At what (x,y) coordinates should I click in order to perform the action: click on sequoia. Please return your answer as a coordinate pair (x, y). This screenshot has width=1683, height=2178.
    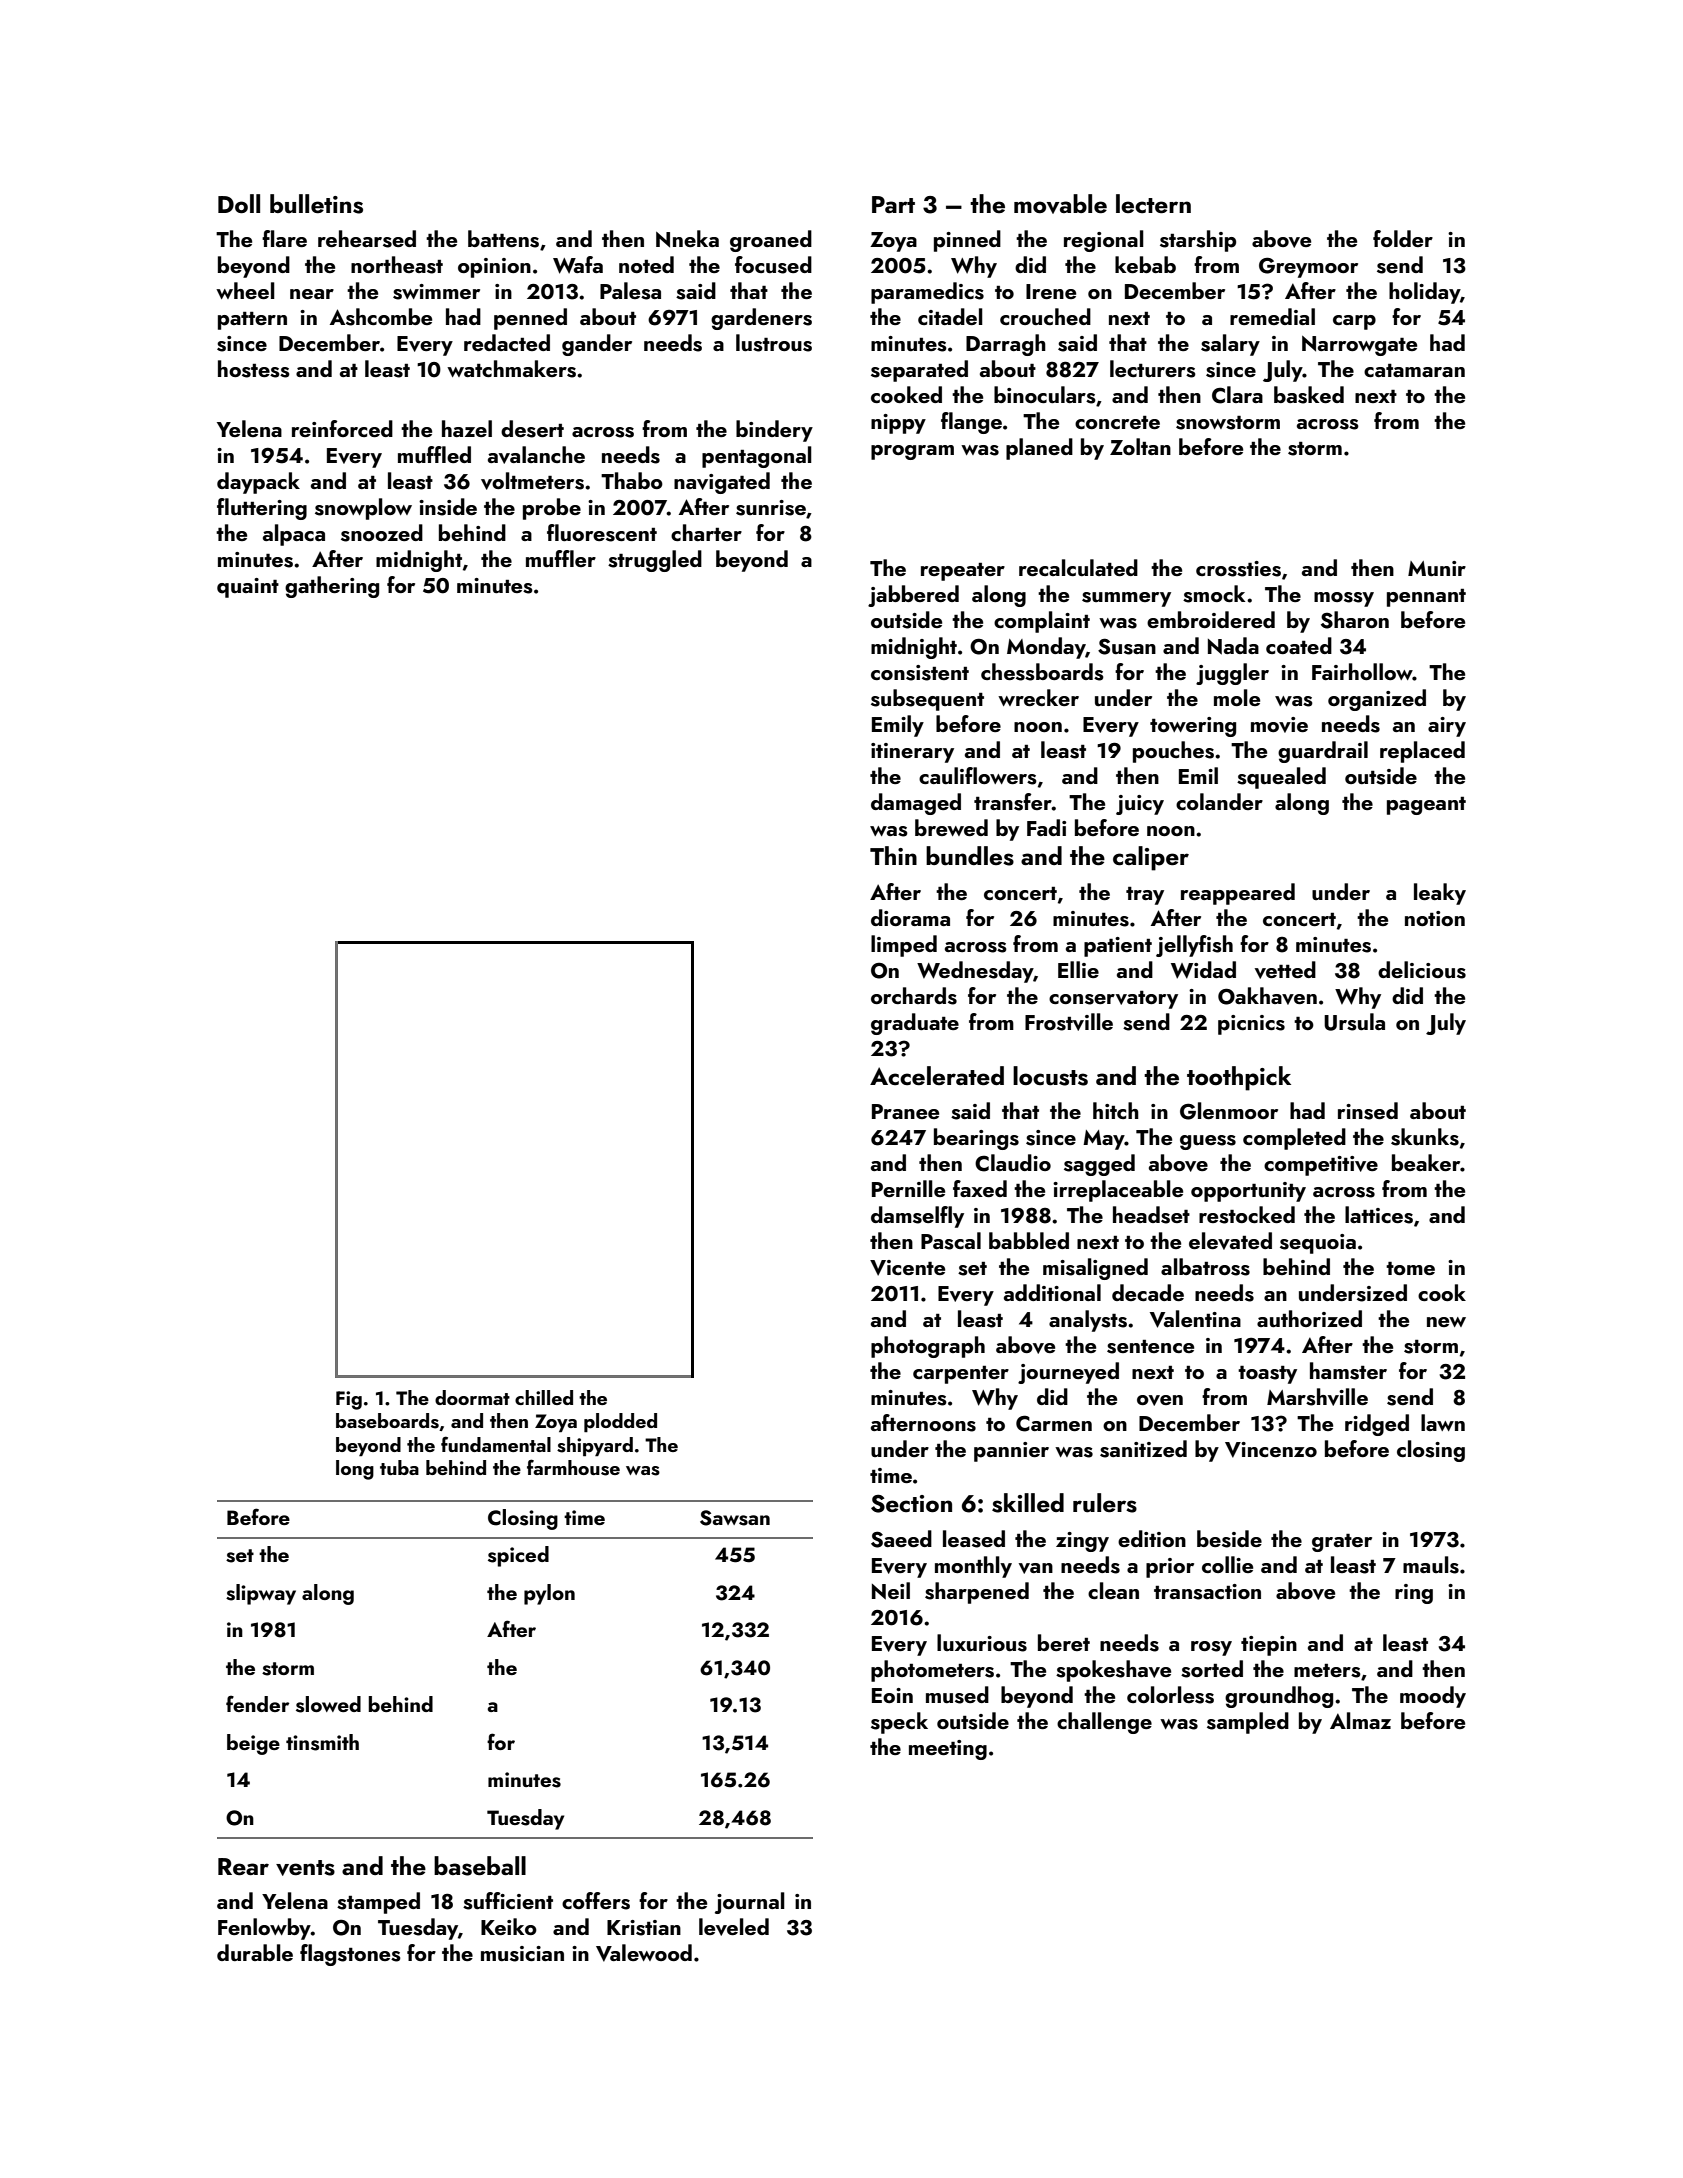
    Looking at the image, I should click on (1318, 1244).
